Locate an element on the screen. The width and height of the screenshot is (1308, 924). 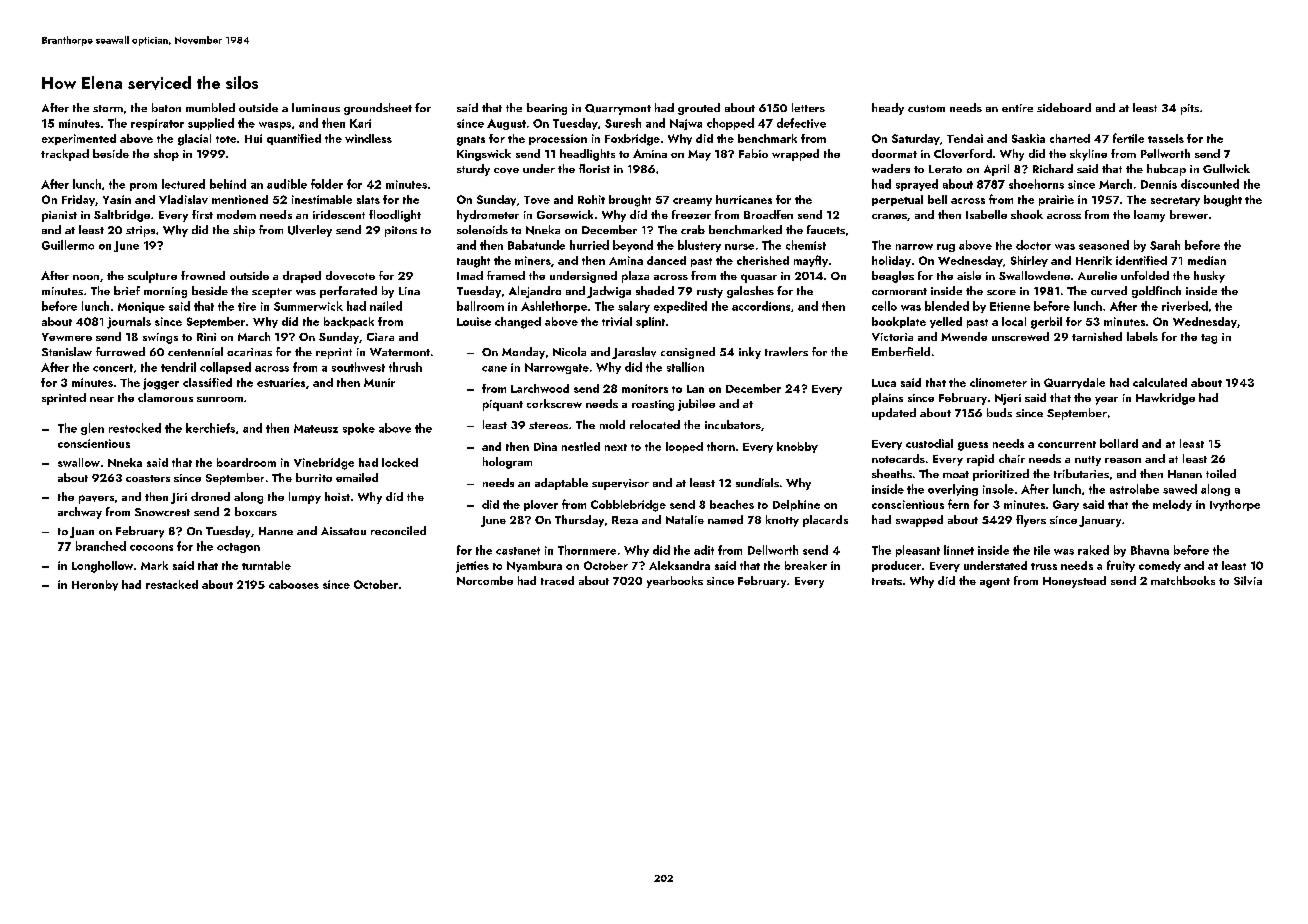
castanet is located at coordinates (518, 551).
